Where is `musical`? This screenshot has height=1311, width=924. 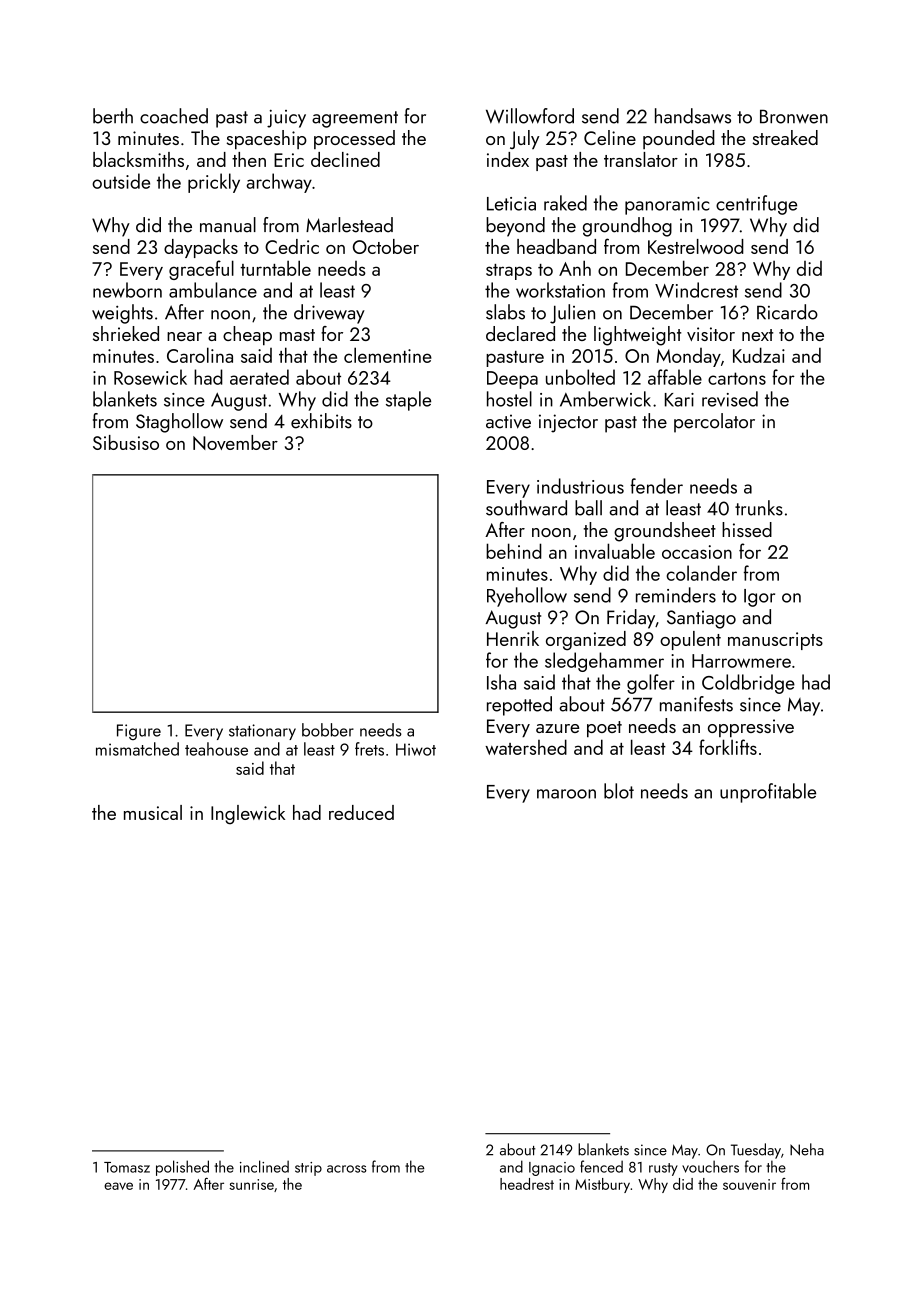 musical is located at coordinates (153, 812).
